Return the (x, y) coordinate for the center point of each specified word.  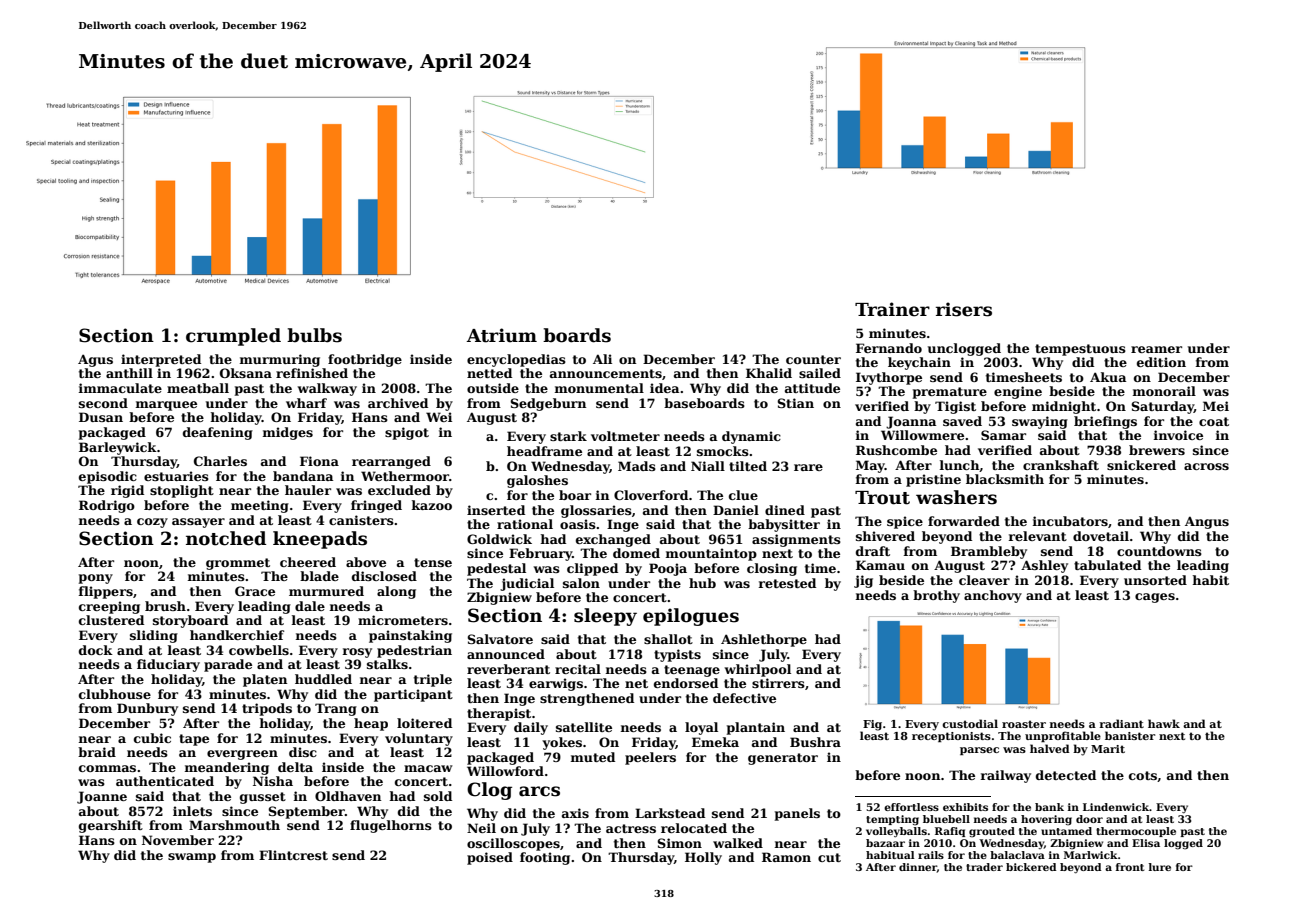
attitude (812, 388)
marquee (166, 406)
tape (194, 740)
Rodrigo (107, 506)
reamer (1156, 349)
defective (744, 698)
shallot (668, 639)
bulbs (314, 335)
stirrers (778, 683)
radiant (1122, 723)
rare (808, 467)
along (396, 592)
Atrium (502, 335)
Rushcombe (896, 450)
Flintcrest (293, 855)
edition (1161, 362)
